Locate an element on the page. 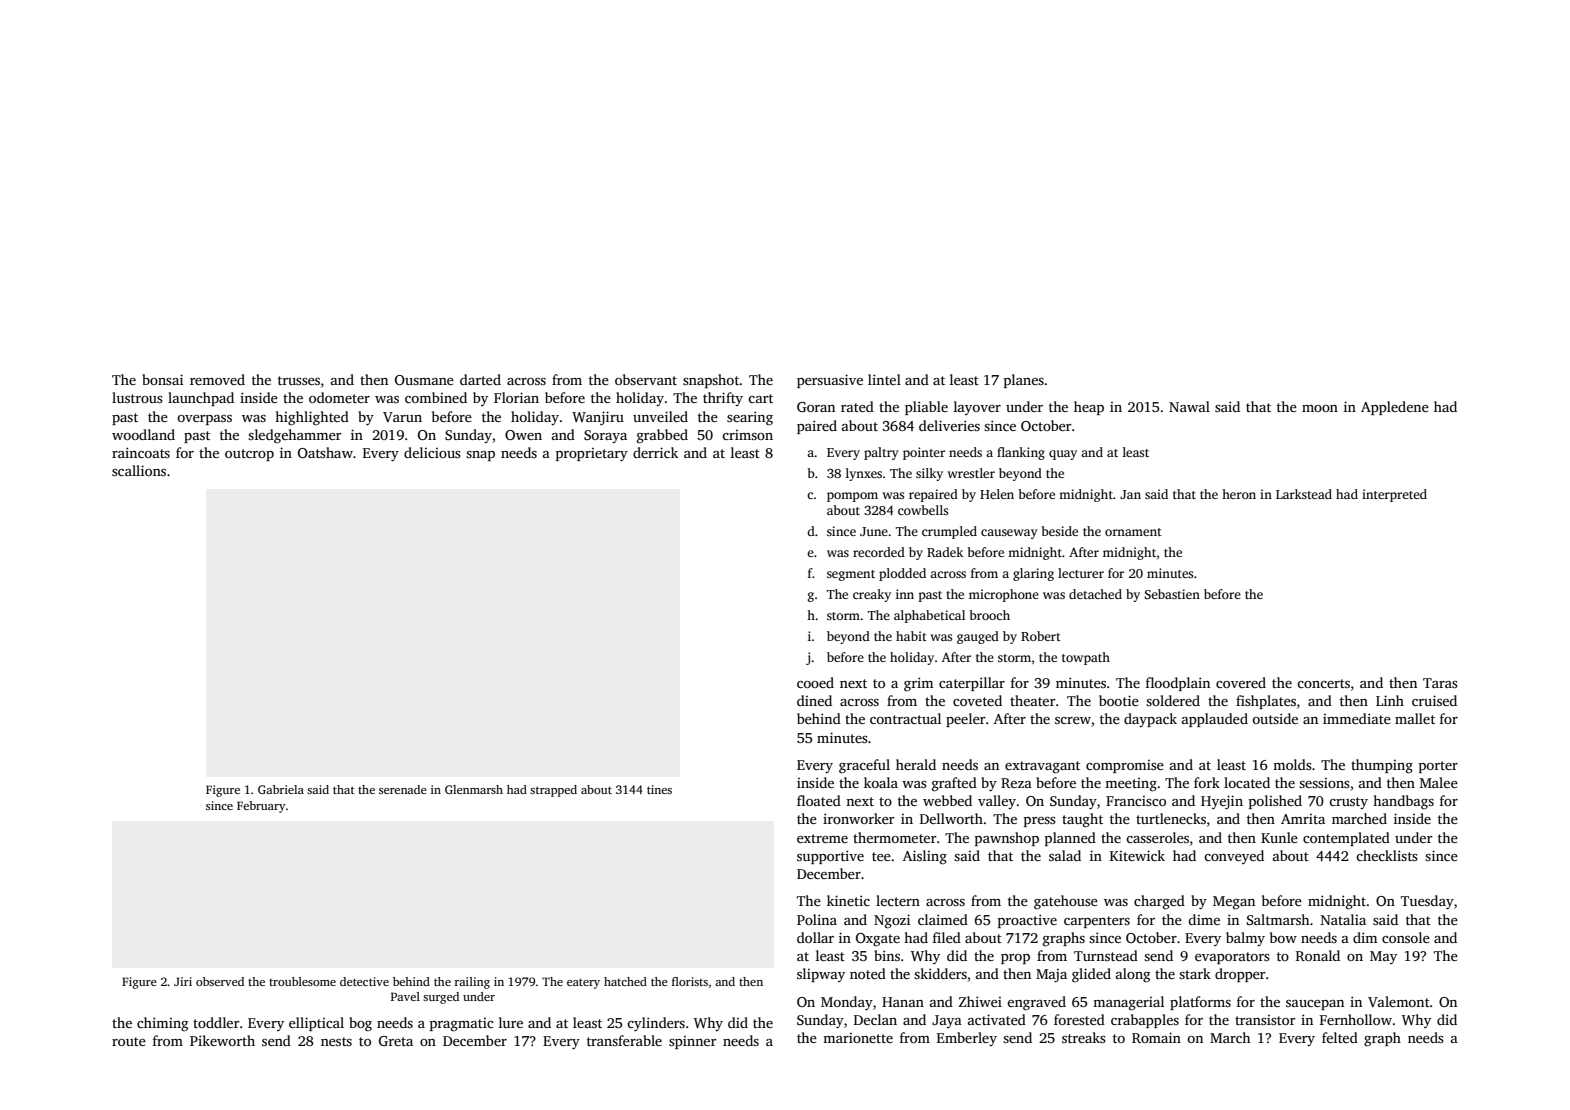 The width and height of the image is (1570, 1110). planes is located at coordinates (1024, 381).
